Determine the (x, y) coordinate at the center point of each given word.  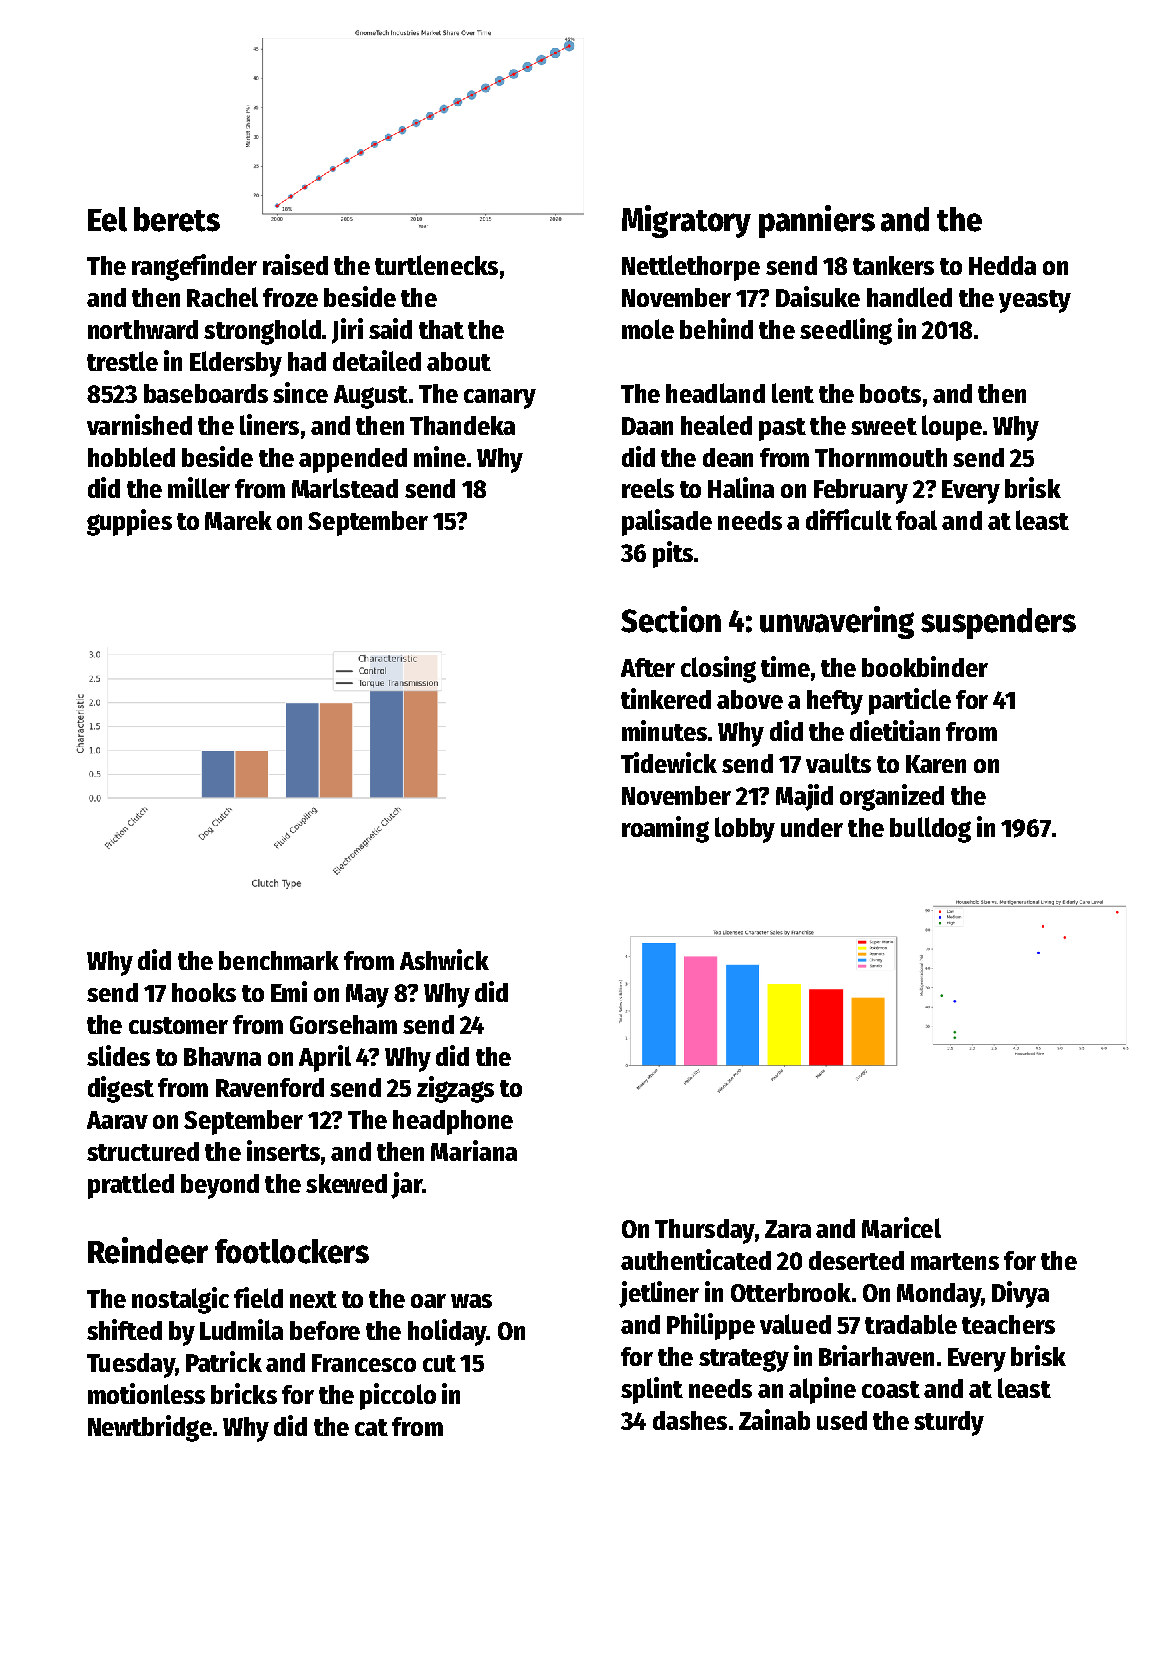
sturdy (949, 1423)
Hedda (1002, 265)
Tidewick (669, 762)
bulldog (930, 830)
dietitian (895, 730)
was (471, 1301)
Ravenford (270, 1087)
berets (177, 219)
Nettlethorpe (691, 268)
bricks (244, 1393)
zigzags (455, 1089)
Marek (238, 520)
